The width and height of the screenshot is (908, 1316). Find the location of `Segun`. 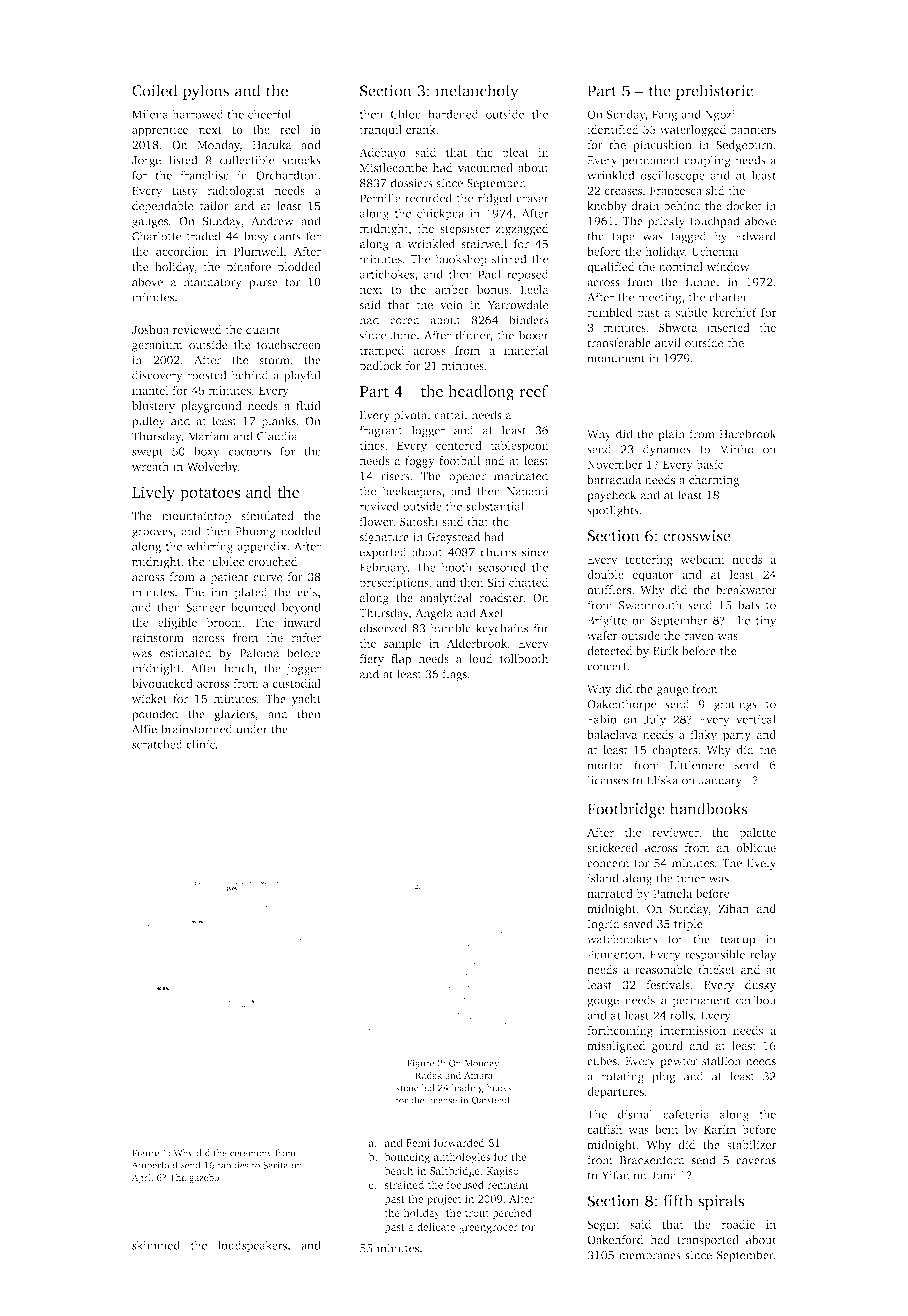

Segun is located at coordinates (603, 1226).
